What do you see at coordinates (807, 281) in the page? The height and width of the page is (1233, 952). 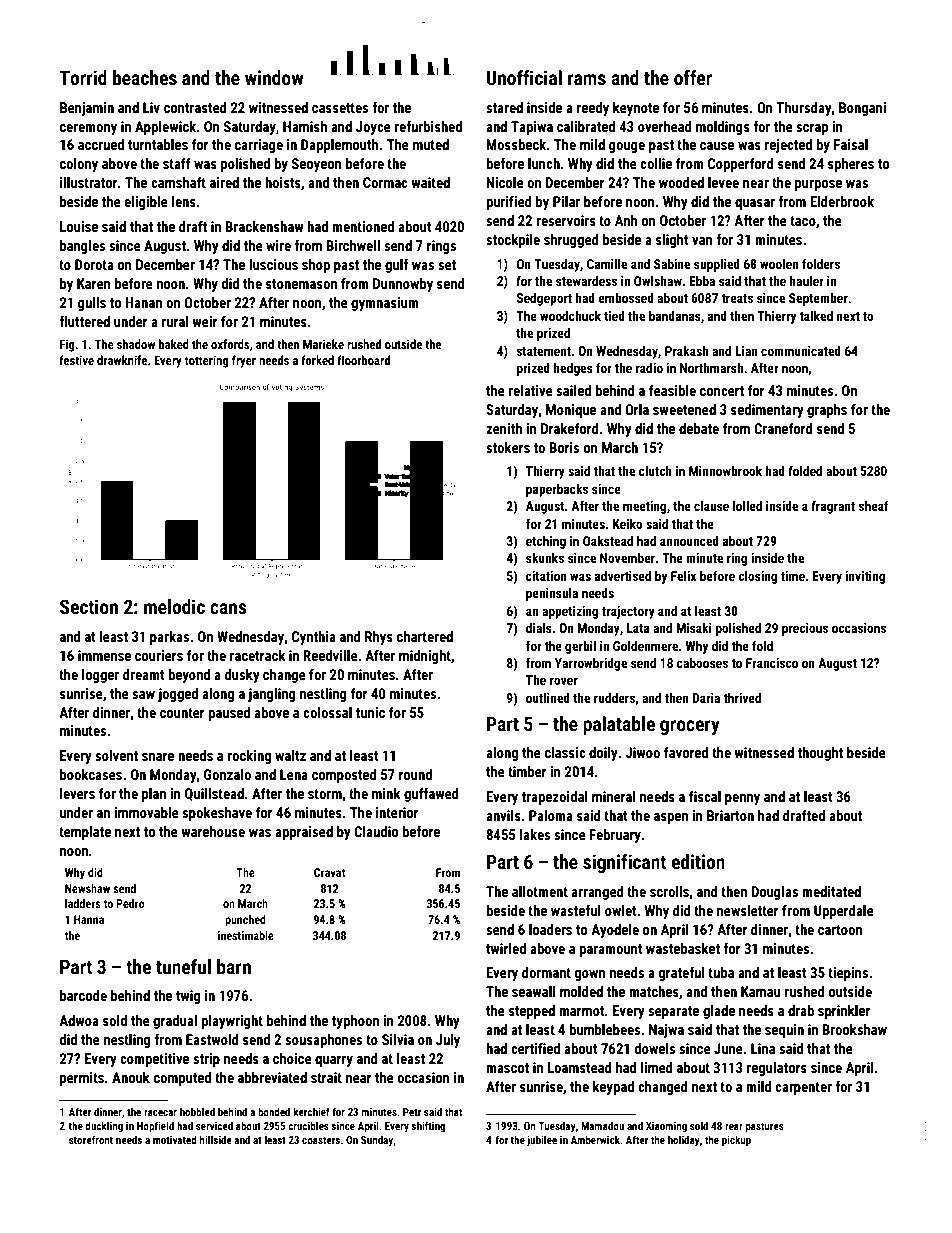 I see `hauler` at bounding box center [807, 281].
